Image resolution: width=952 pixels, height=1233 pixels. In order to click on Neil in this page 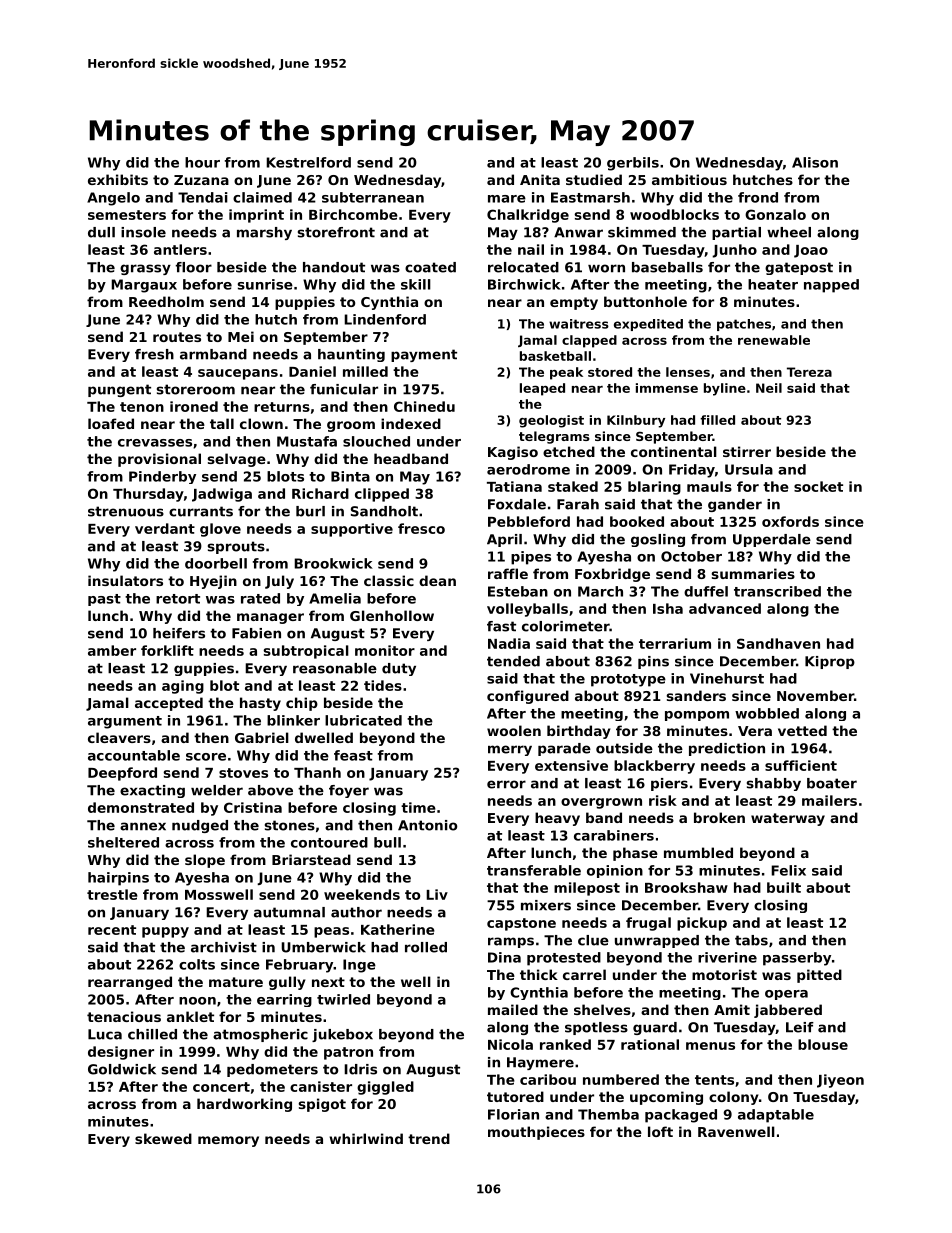, I will do `click(769, 388)`.
